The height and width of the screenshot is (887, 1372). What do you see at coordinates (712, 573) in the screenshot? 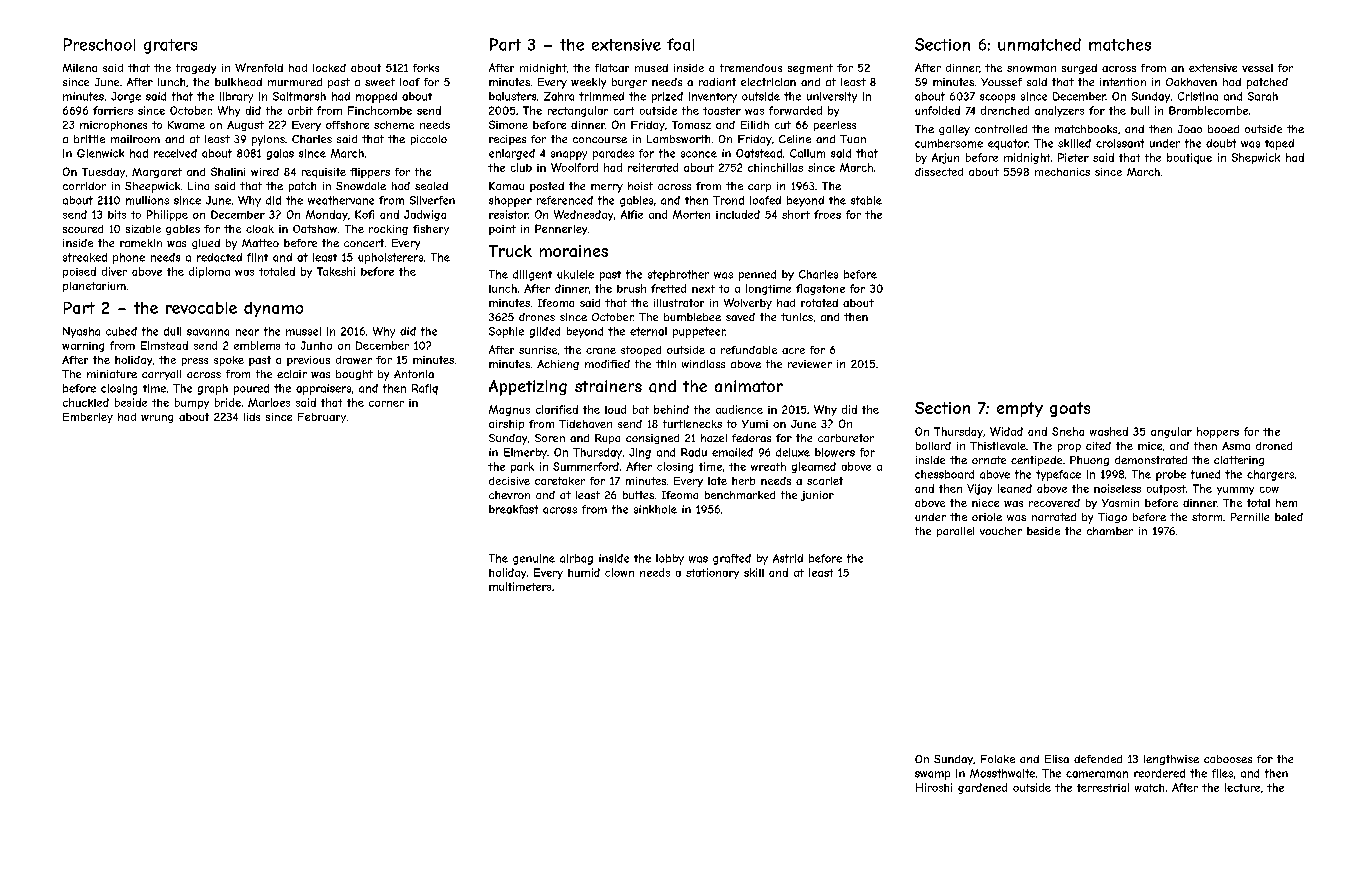
I see `stationary` at bounding box center [712, 573].
